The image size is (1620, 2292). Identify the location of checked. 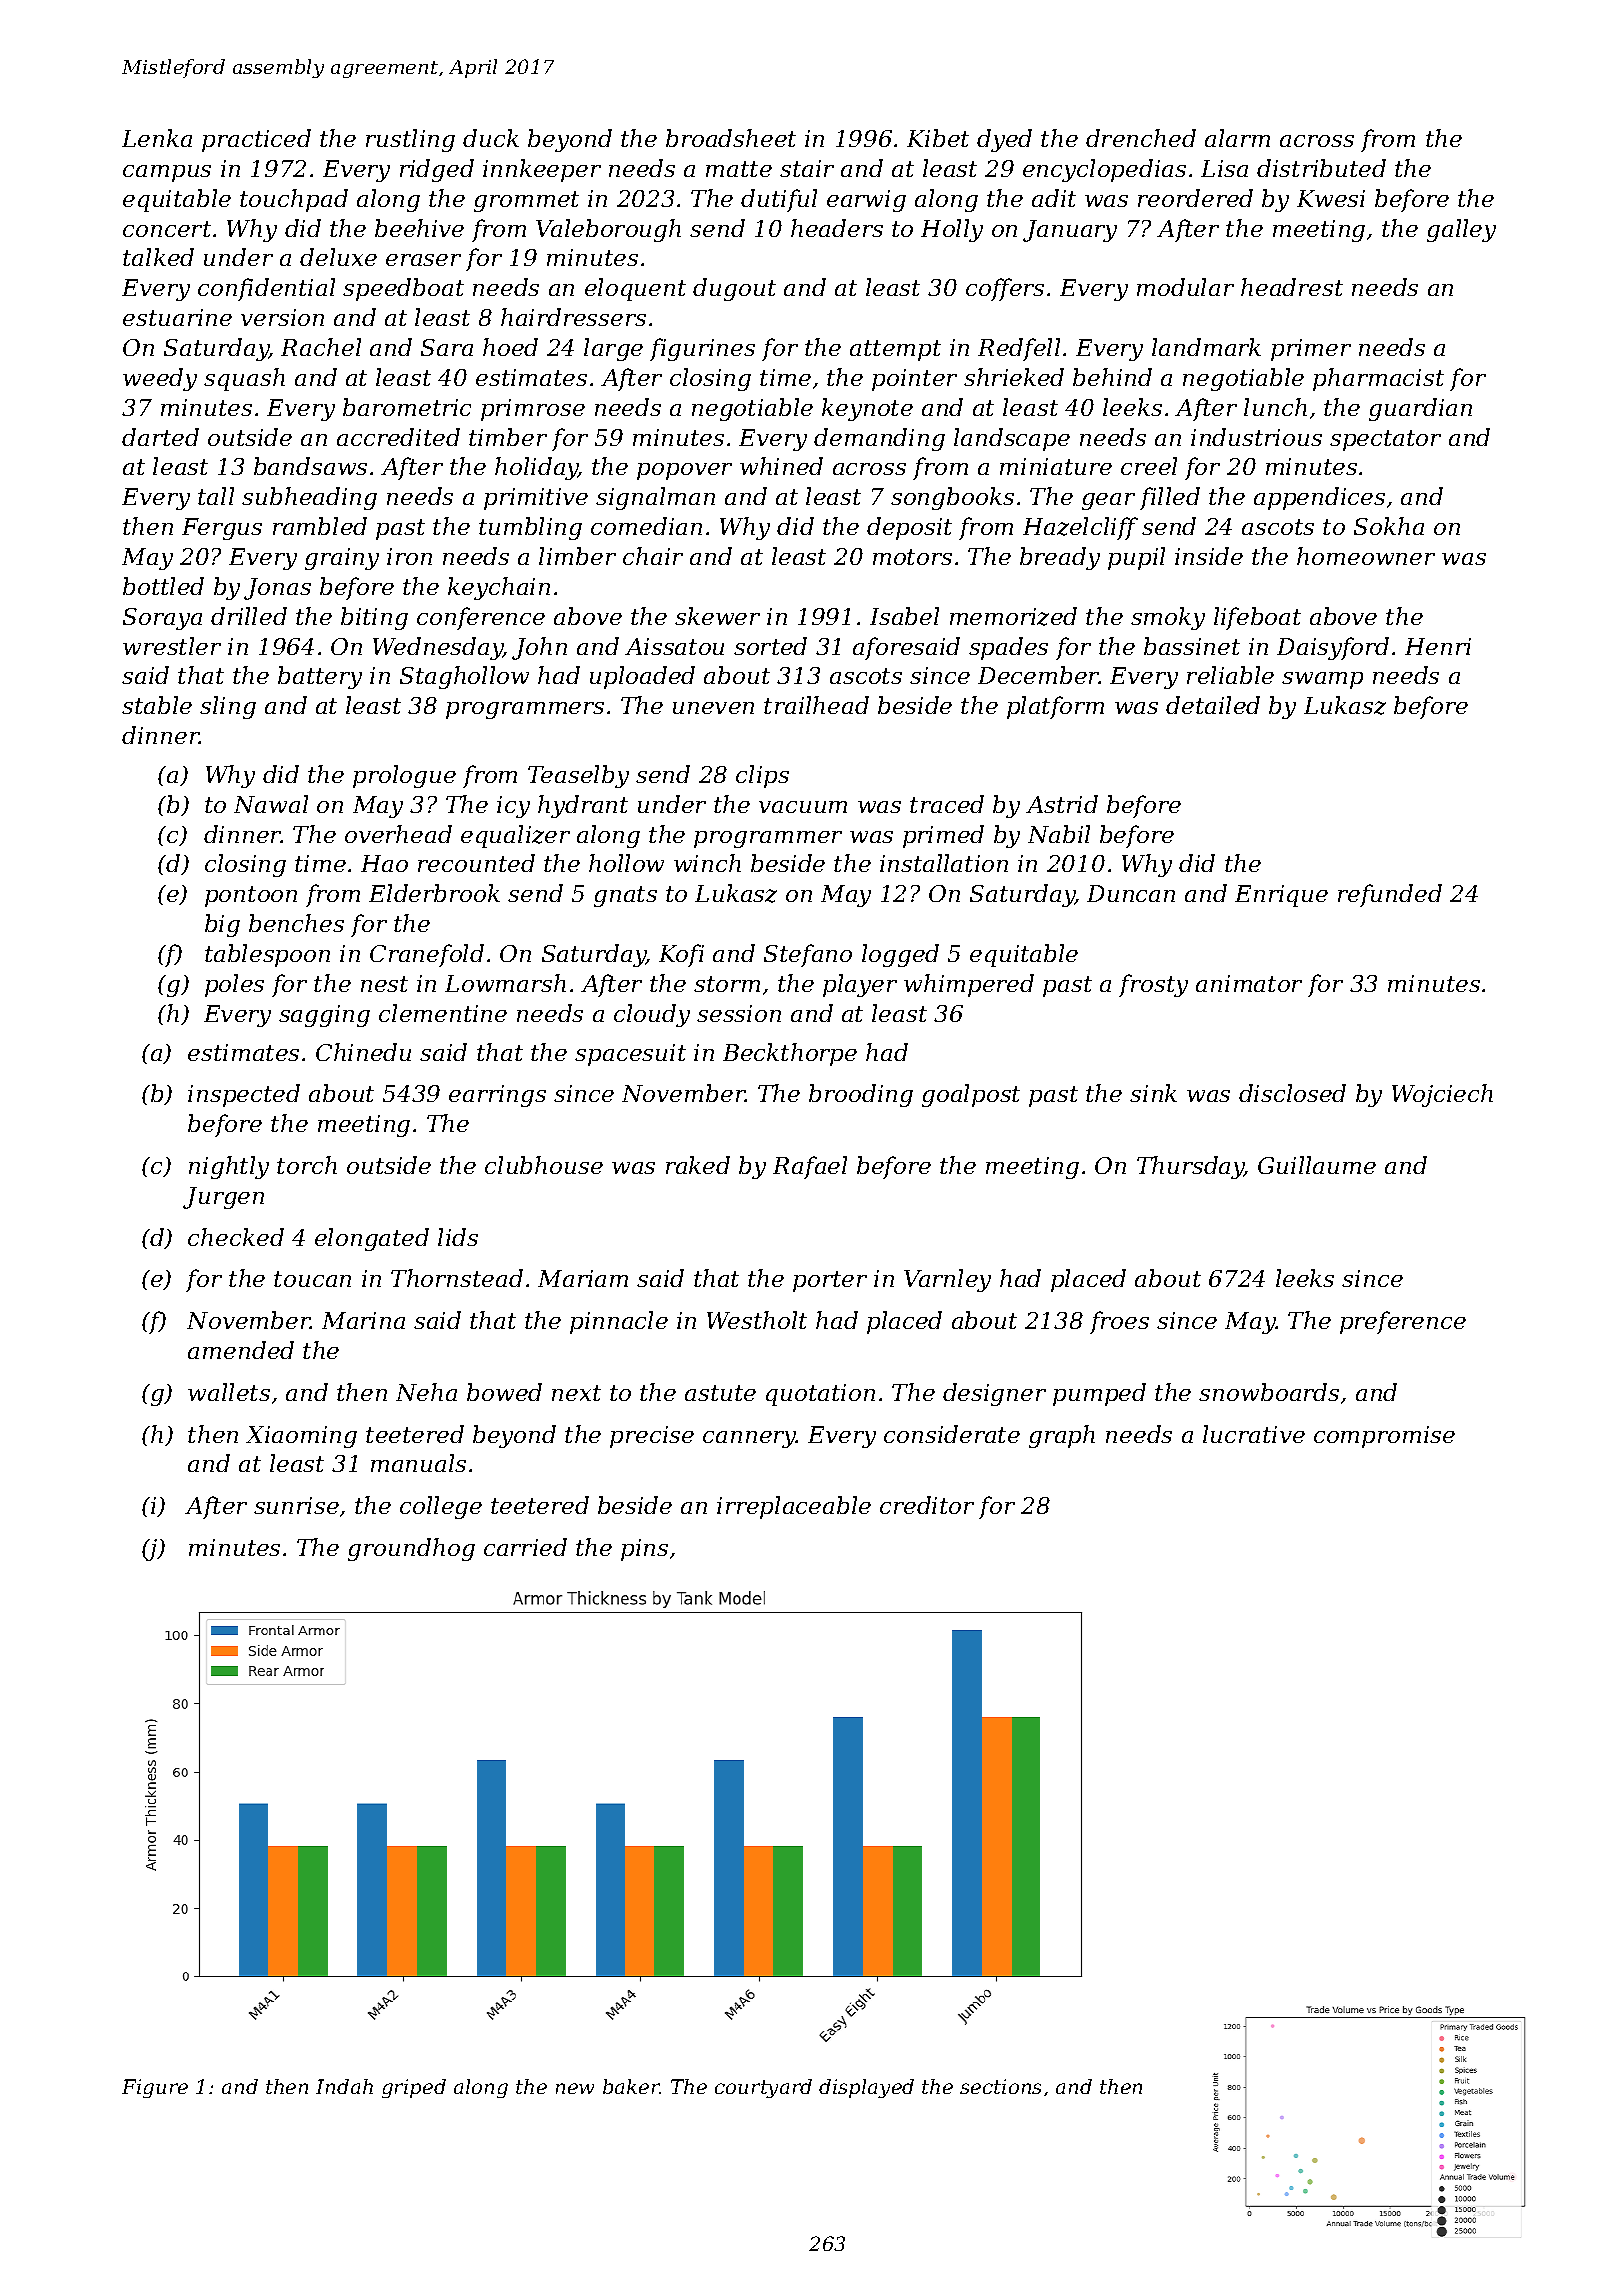
(236, 1237).
